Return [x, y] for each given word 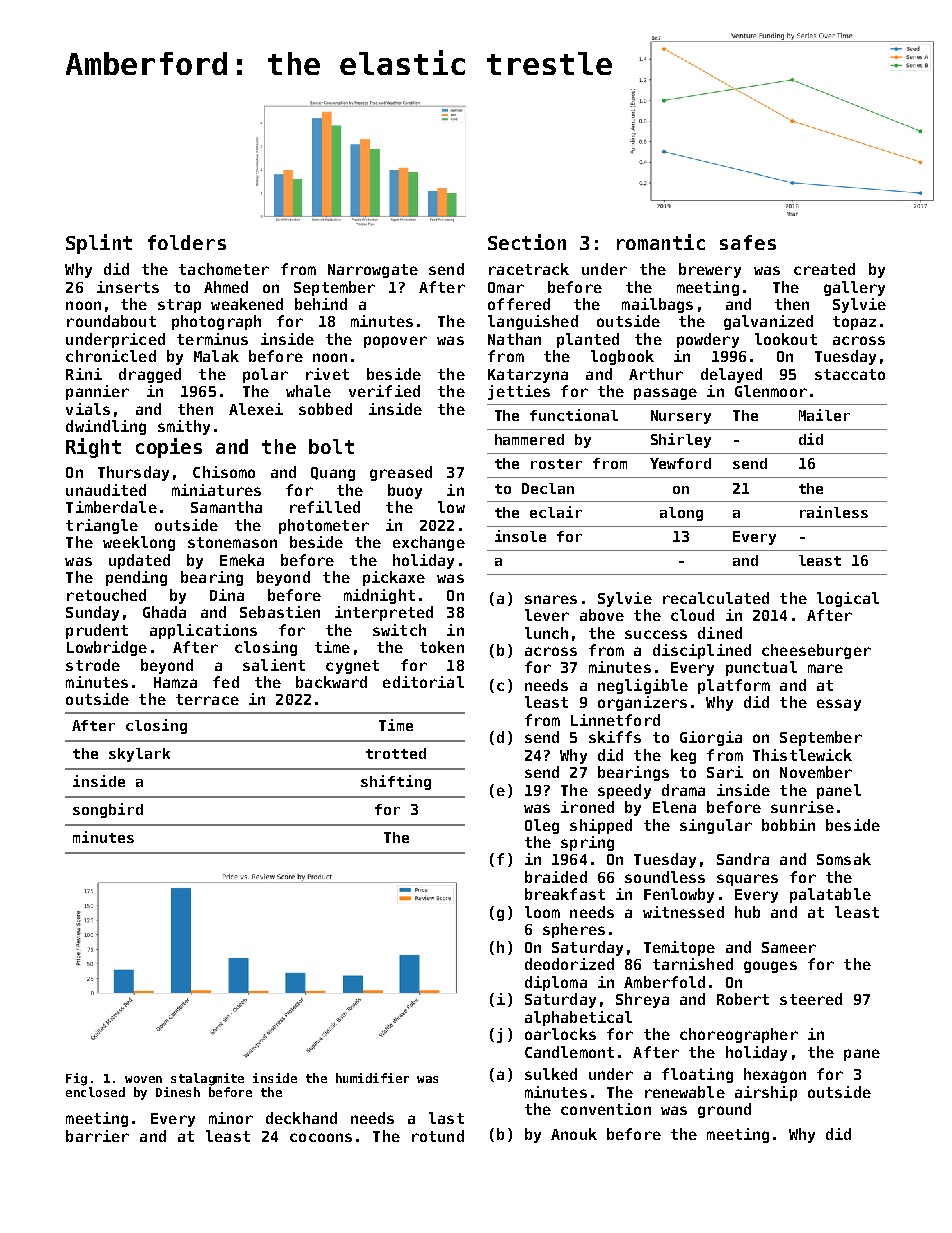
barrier [97, 1136]
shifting [396, 782]
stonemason [232, 542]
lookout [786, 339]
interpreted [384, 613]
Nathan [514, 339]
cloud [692, 615]
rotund [438, 1136]
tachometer [224, 269]
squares [747, 880]
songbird [108, 810]
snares [551, 599]
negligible [643, 686]
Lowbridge [107, 648]
